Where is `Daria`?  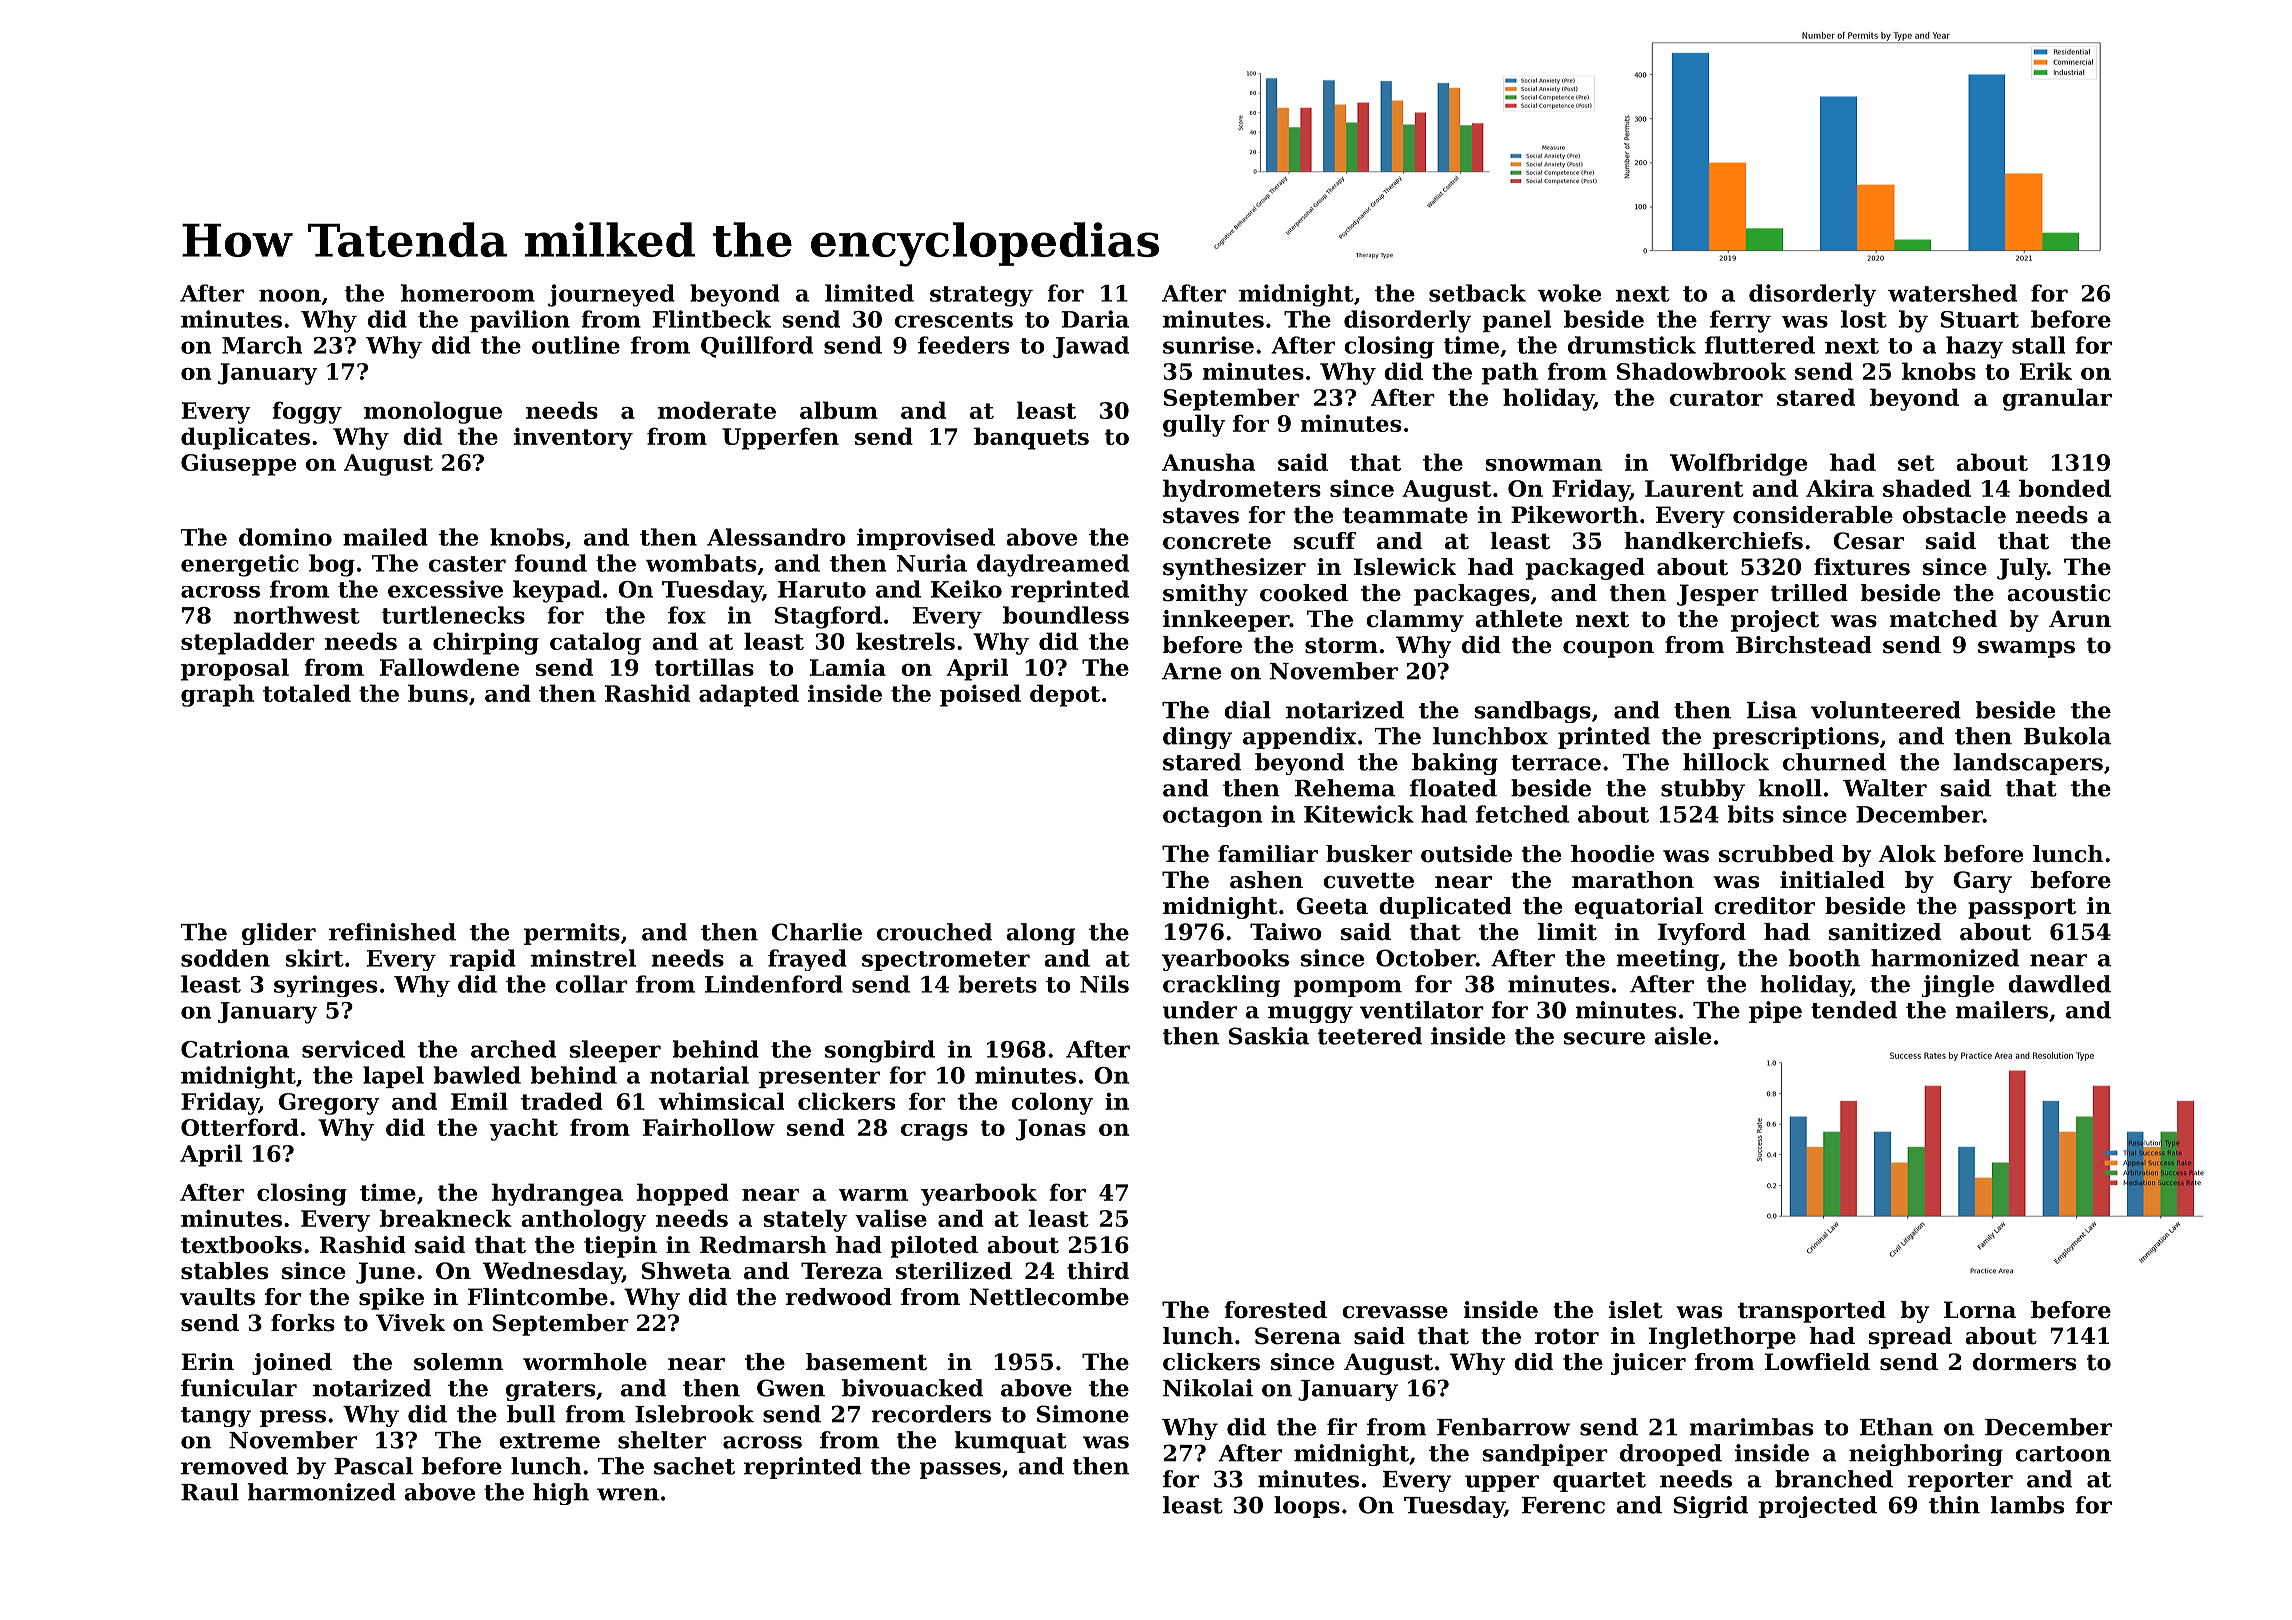 Daria is located at coordinates (1095, 319).
